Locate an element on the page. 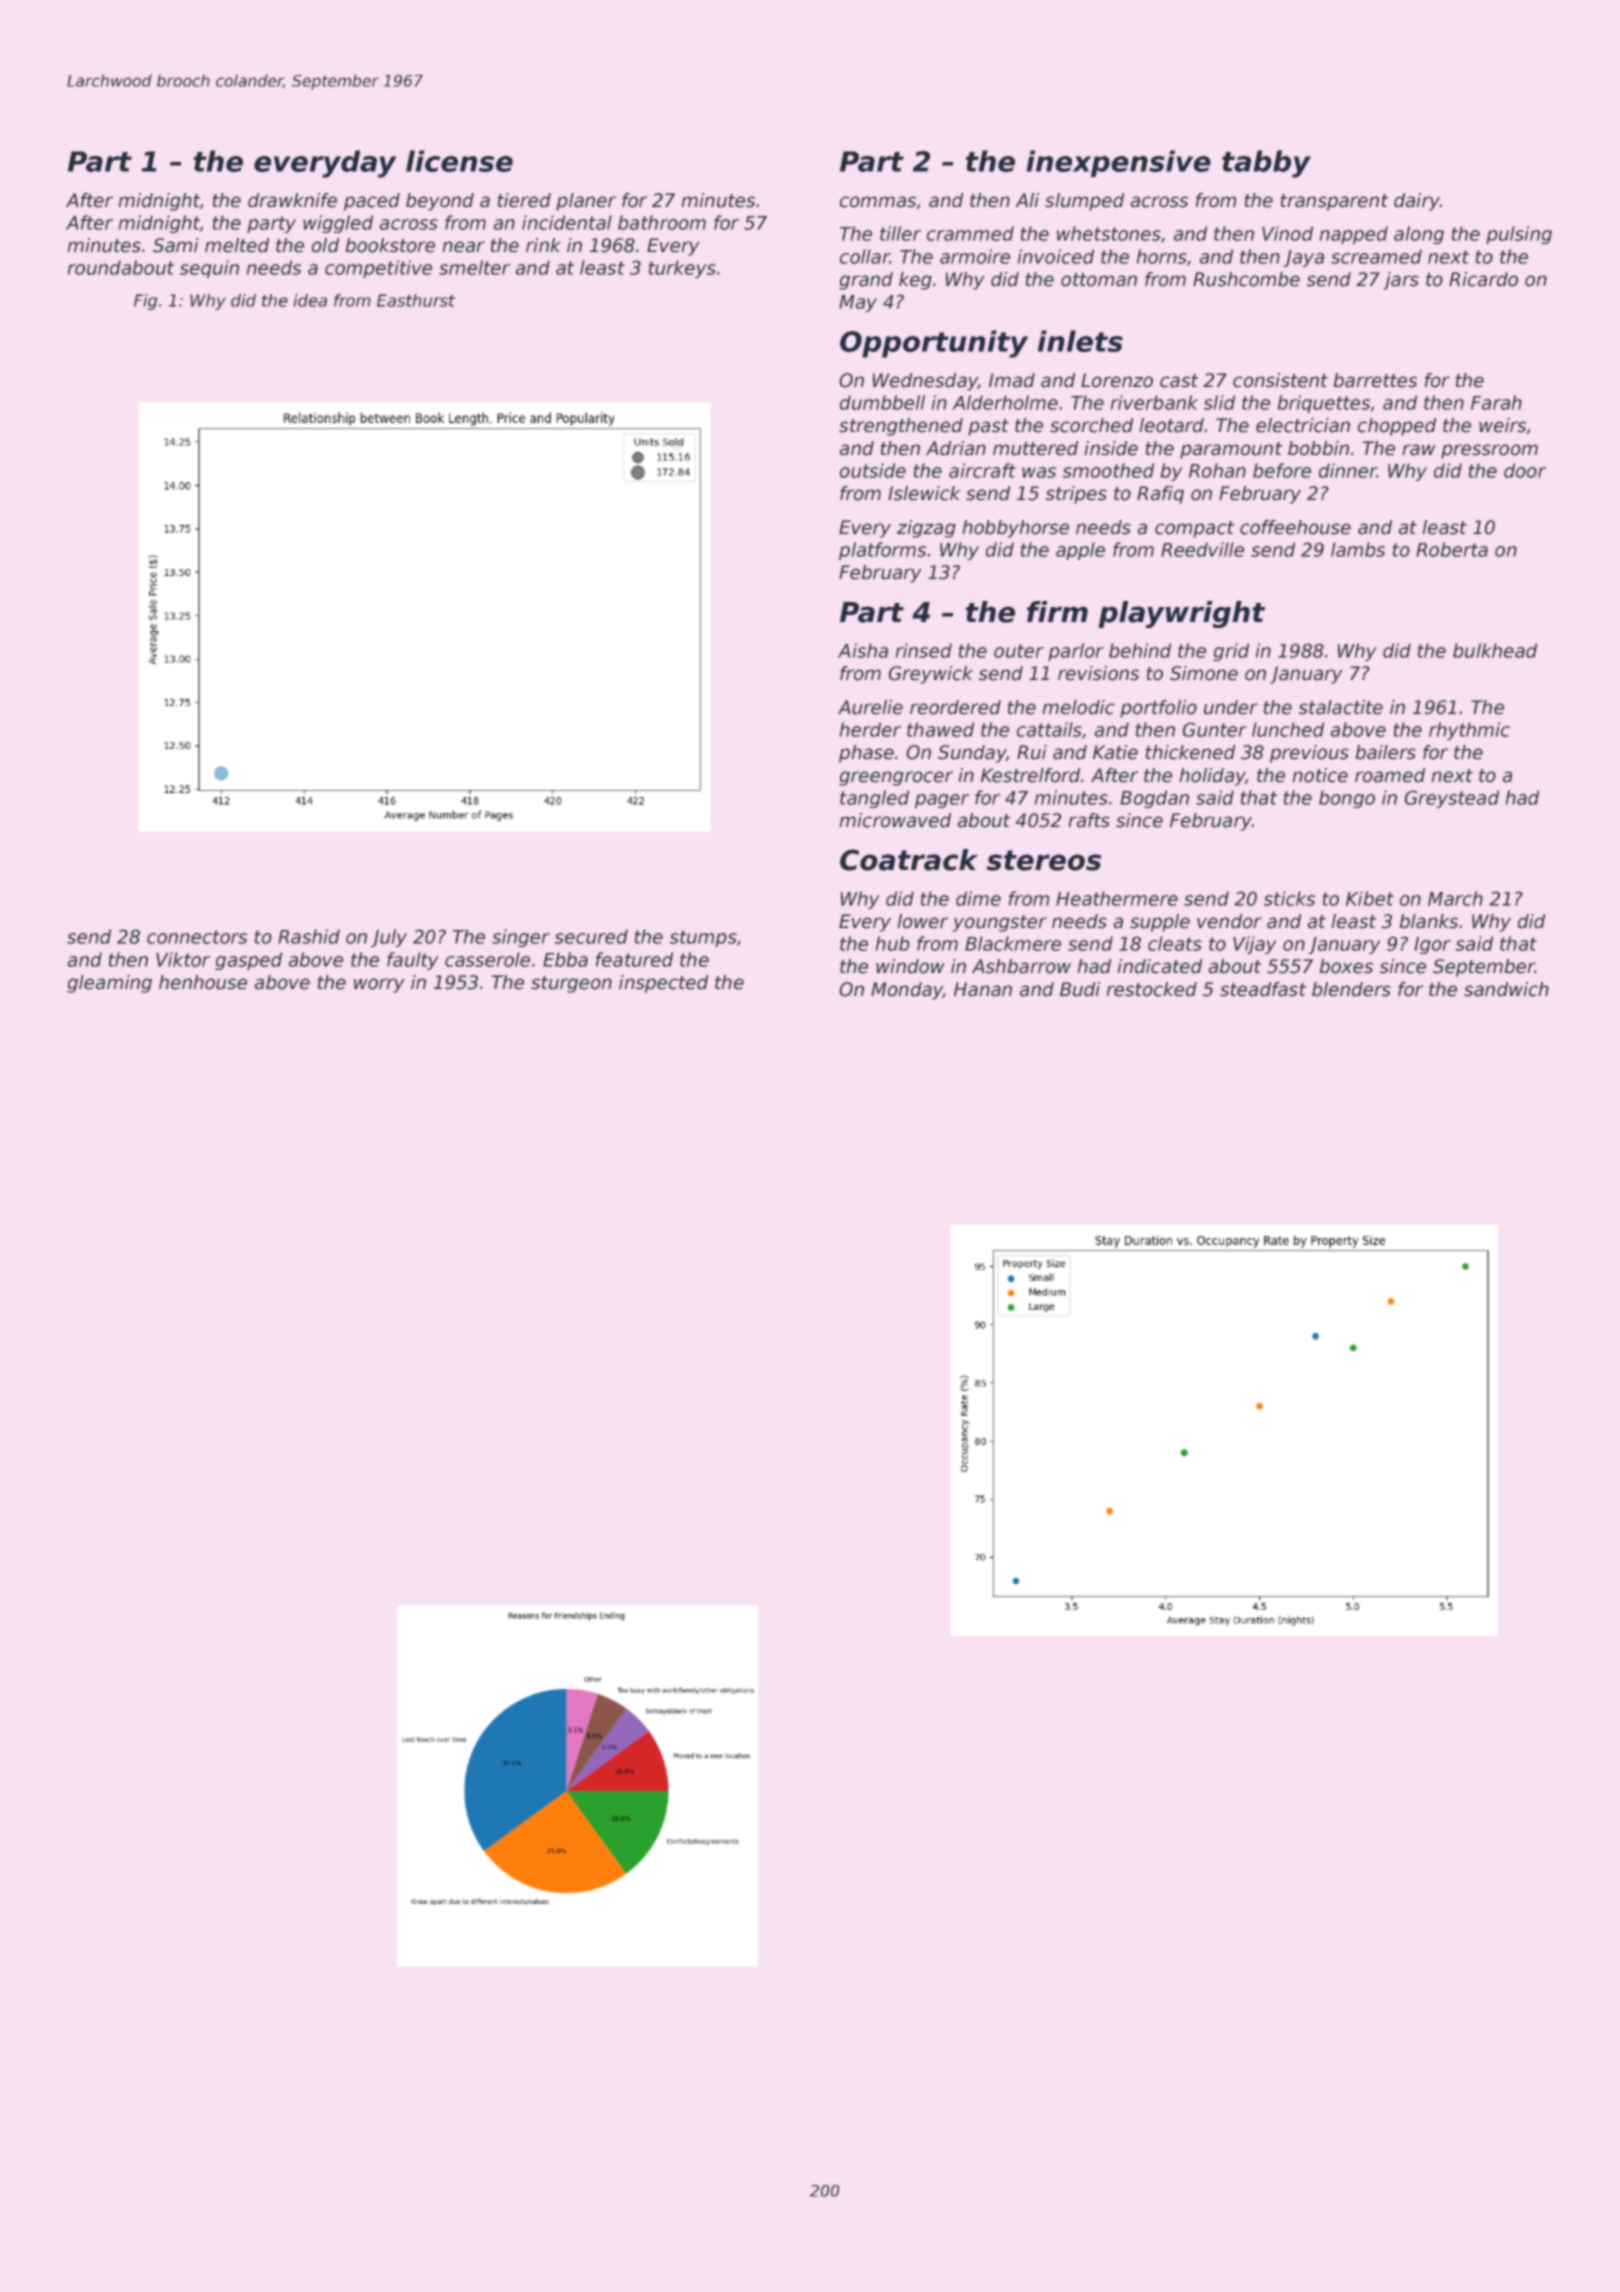 This document has height=2292, width=1620. license is located at coordinates (459, 161).
